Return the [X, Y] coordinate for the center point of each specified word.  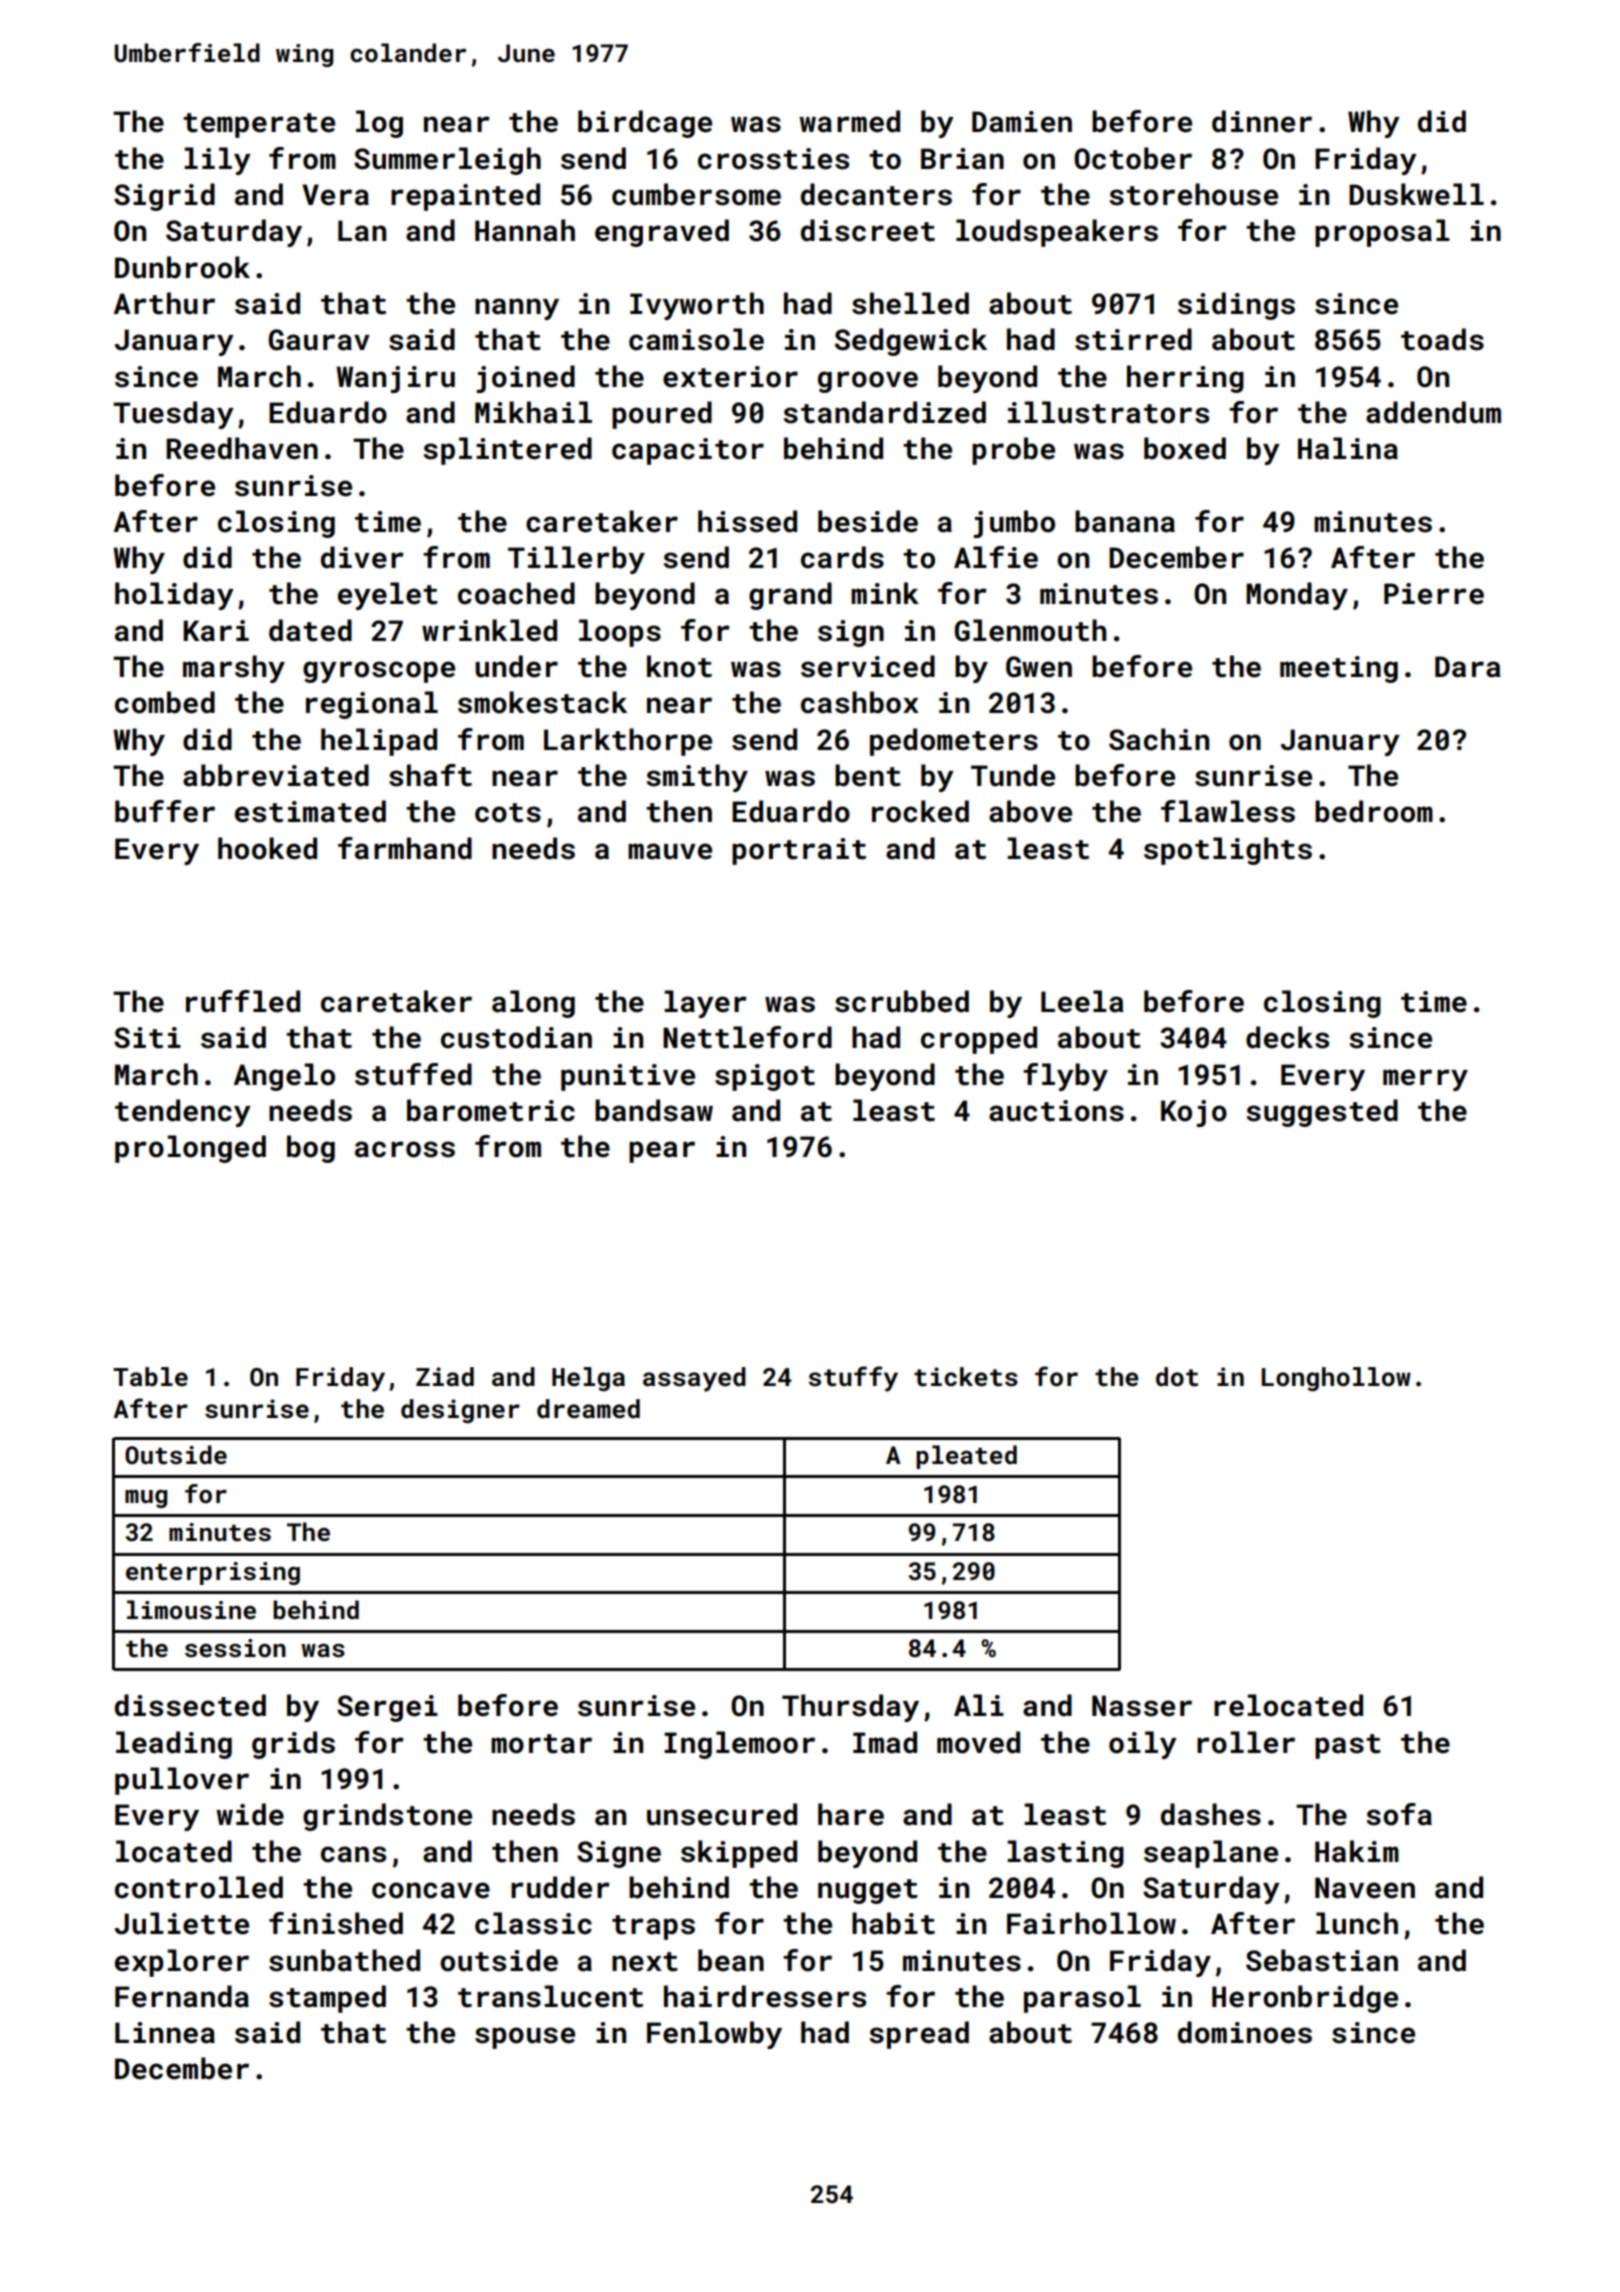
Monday [1297, 596]
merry [1425, 1080]
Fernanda [182, 1996]
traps [653, 1927]
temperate [259, 125]
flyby [1065, 1077]
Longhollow [1336, 1379]
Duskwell [1416, 194]
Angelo [284, 1077]
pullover [182, 1781]
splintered [507, 451]
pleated [966, 1457]
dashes [1211, 1814]
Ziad [445, 1376]
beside [868, 521]
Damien [1022, 122]
